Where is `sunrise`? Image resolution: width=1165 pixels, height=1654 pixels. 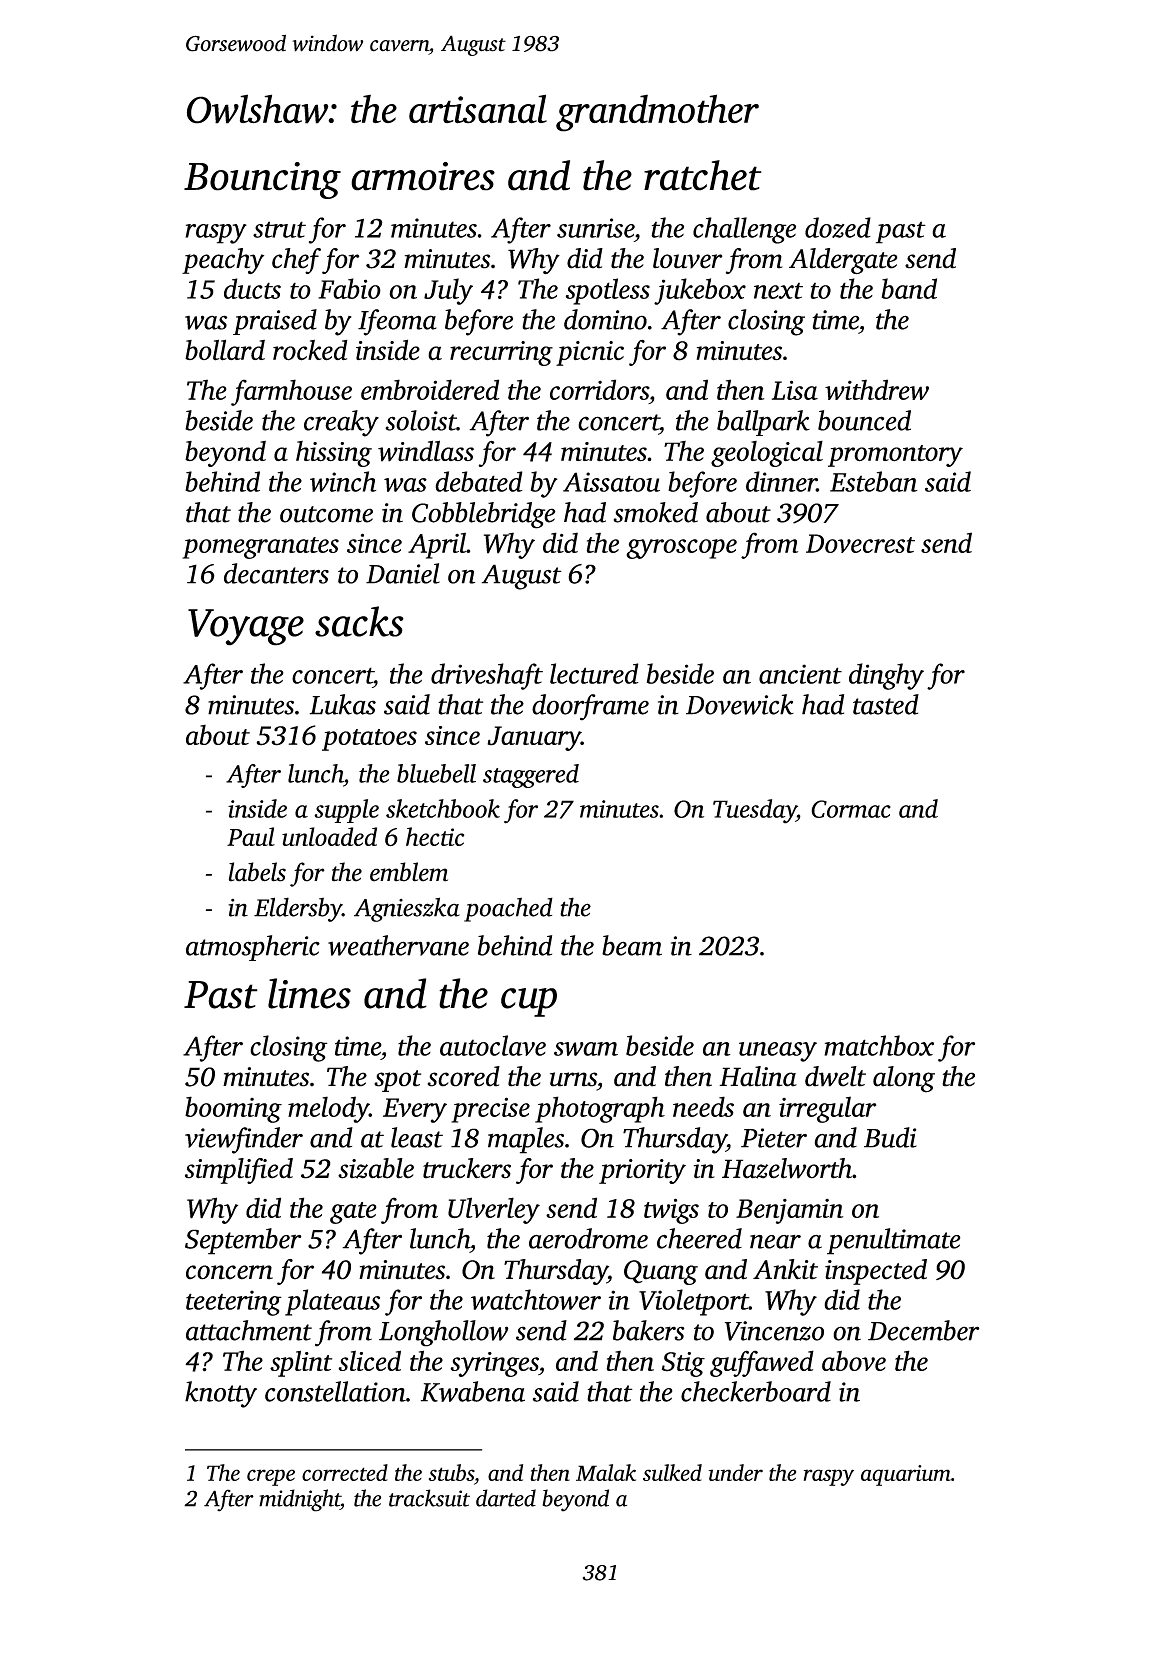
sunrise is located at coordinates (595, 228).
